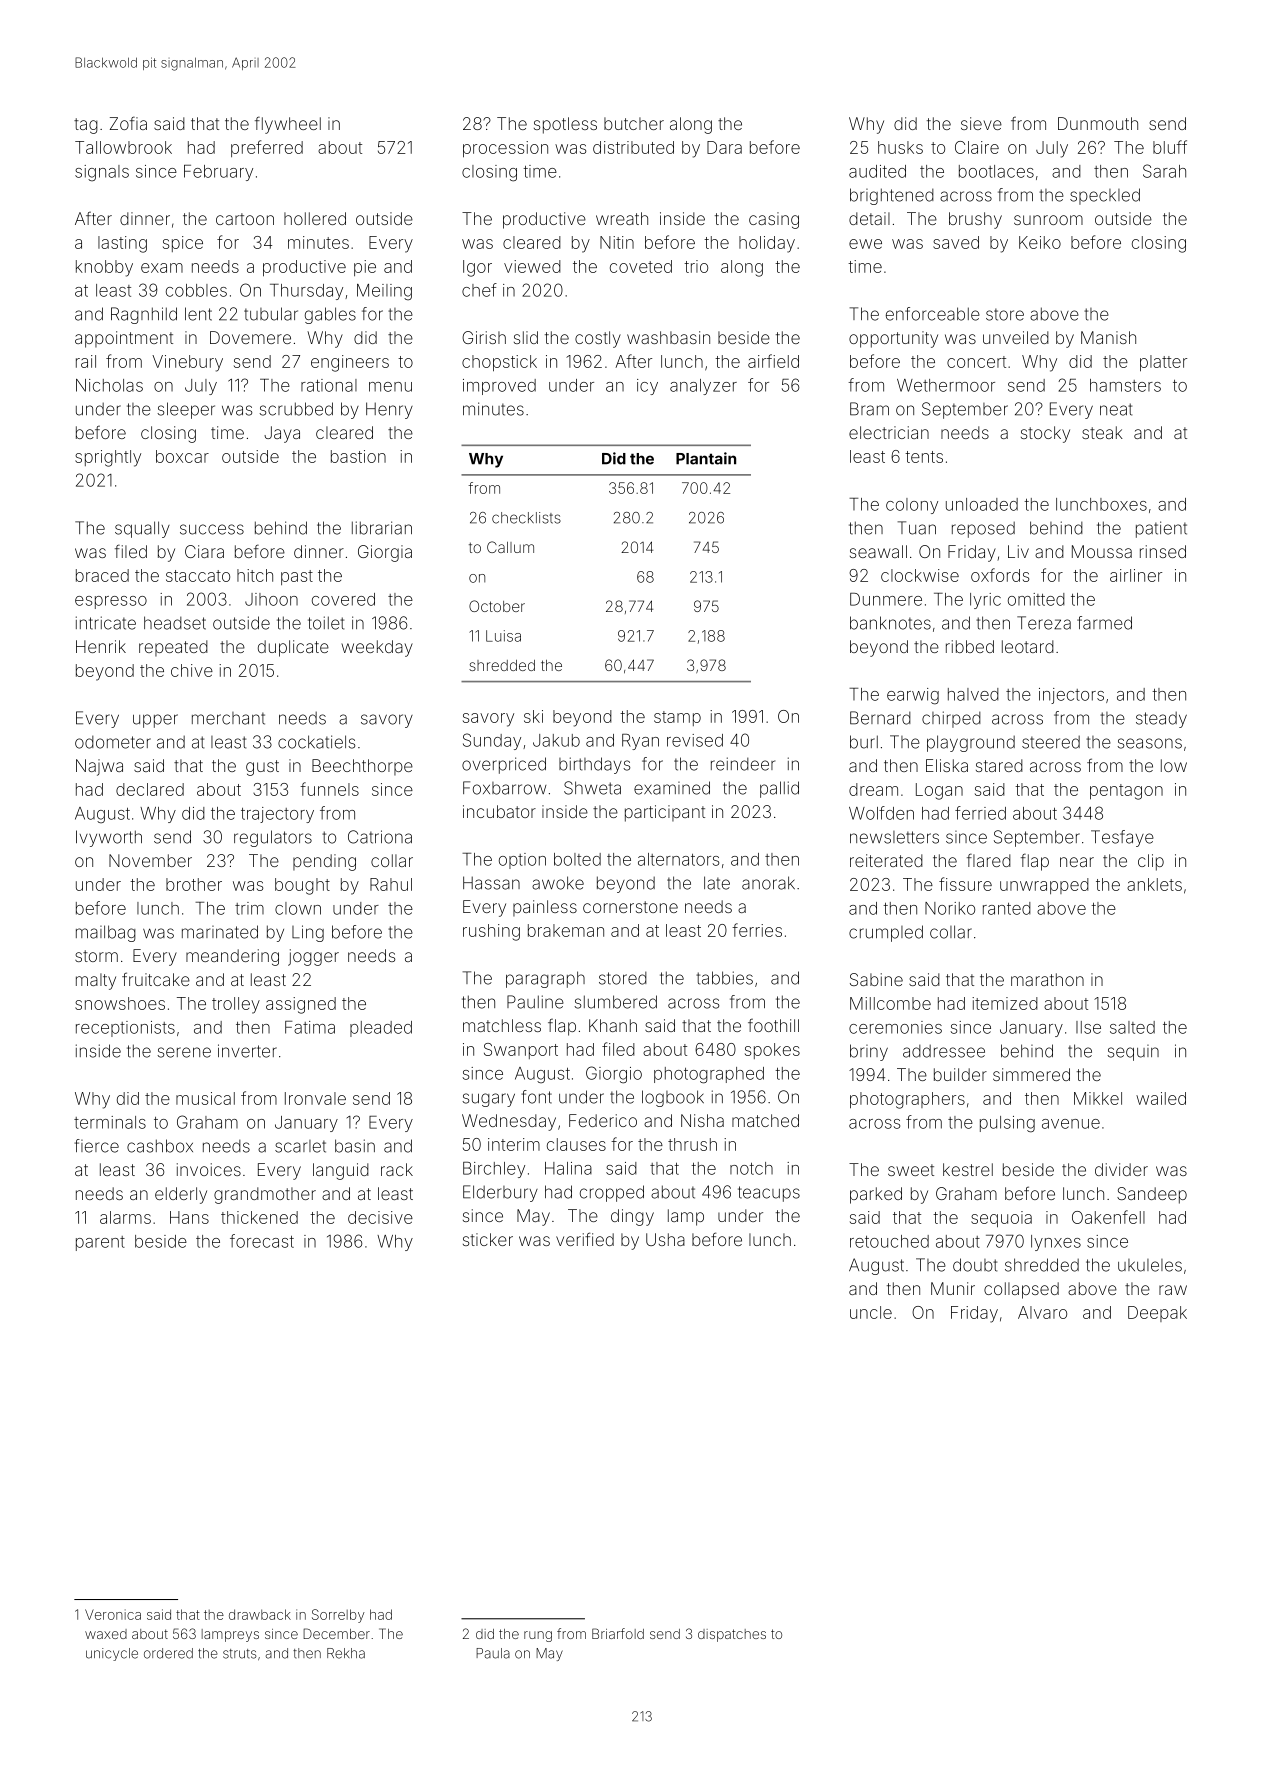 Image resolution: width=1262 pixels, height=1784 pixels. Describe the element at coordinates (944, 1051) in the page. I see `addressee` at that location.
